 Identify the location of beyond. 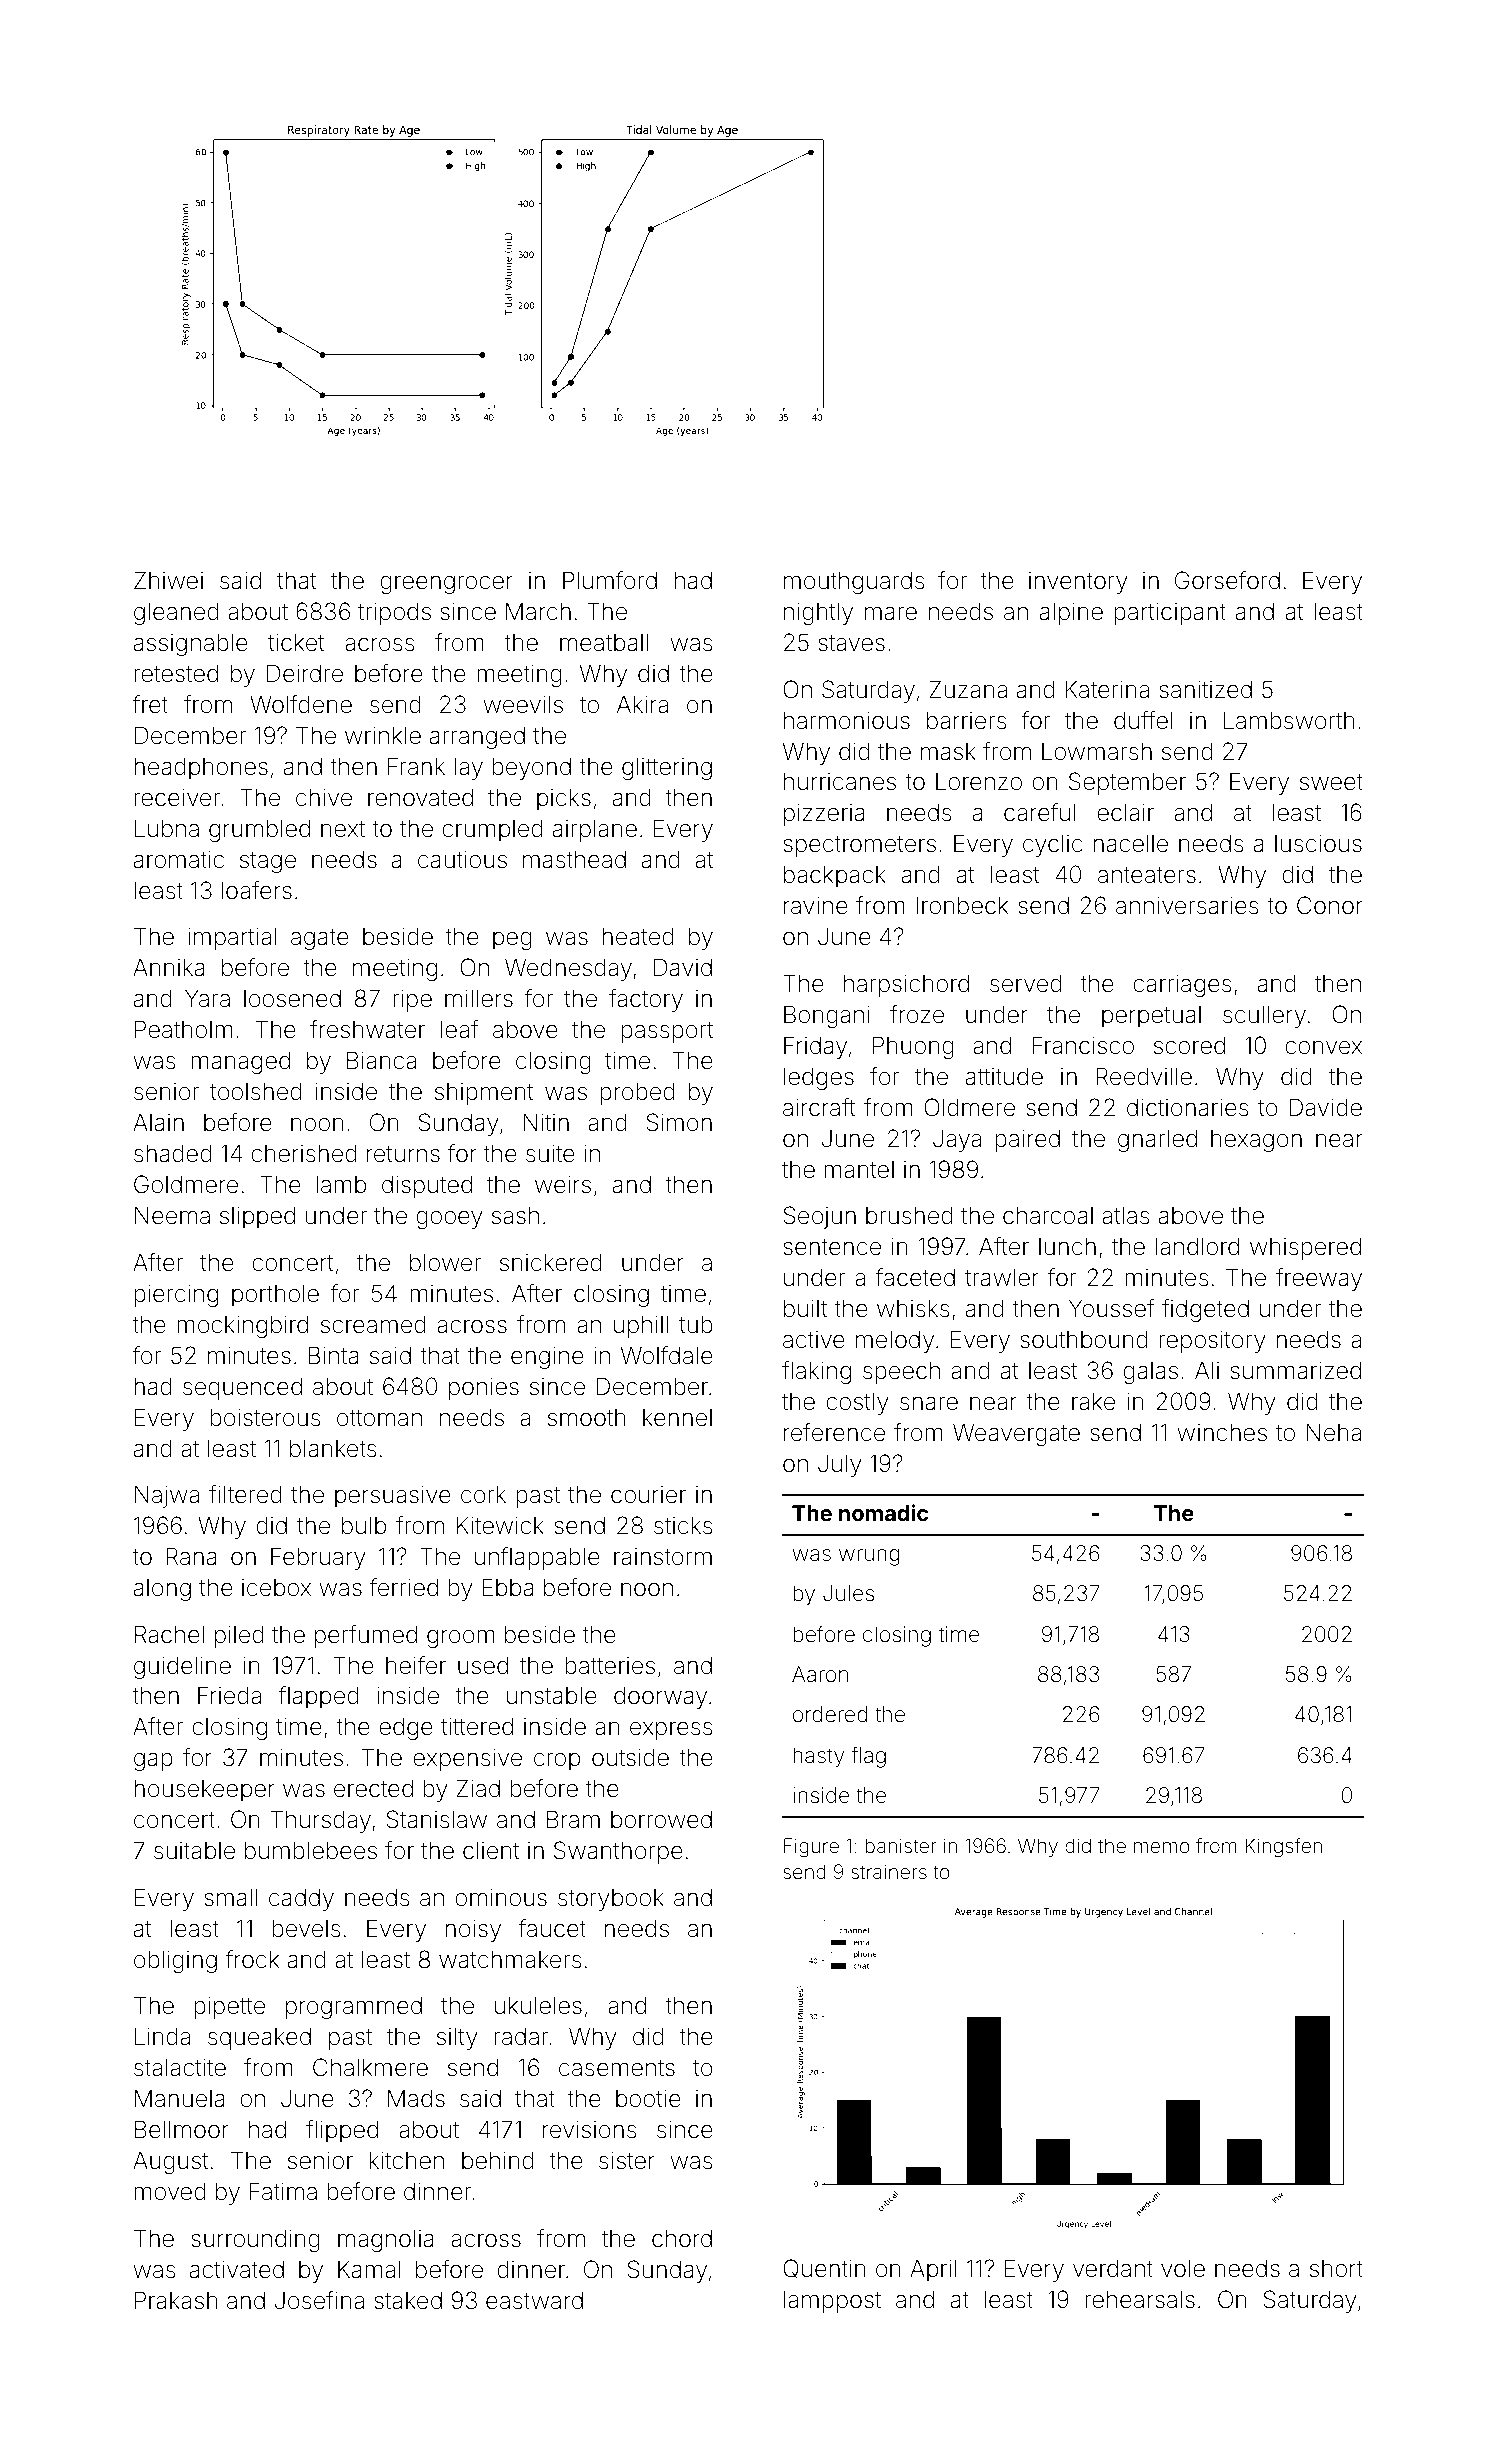
(531, 768).
